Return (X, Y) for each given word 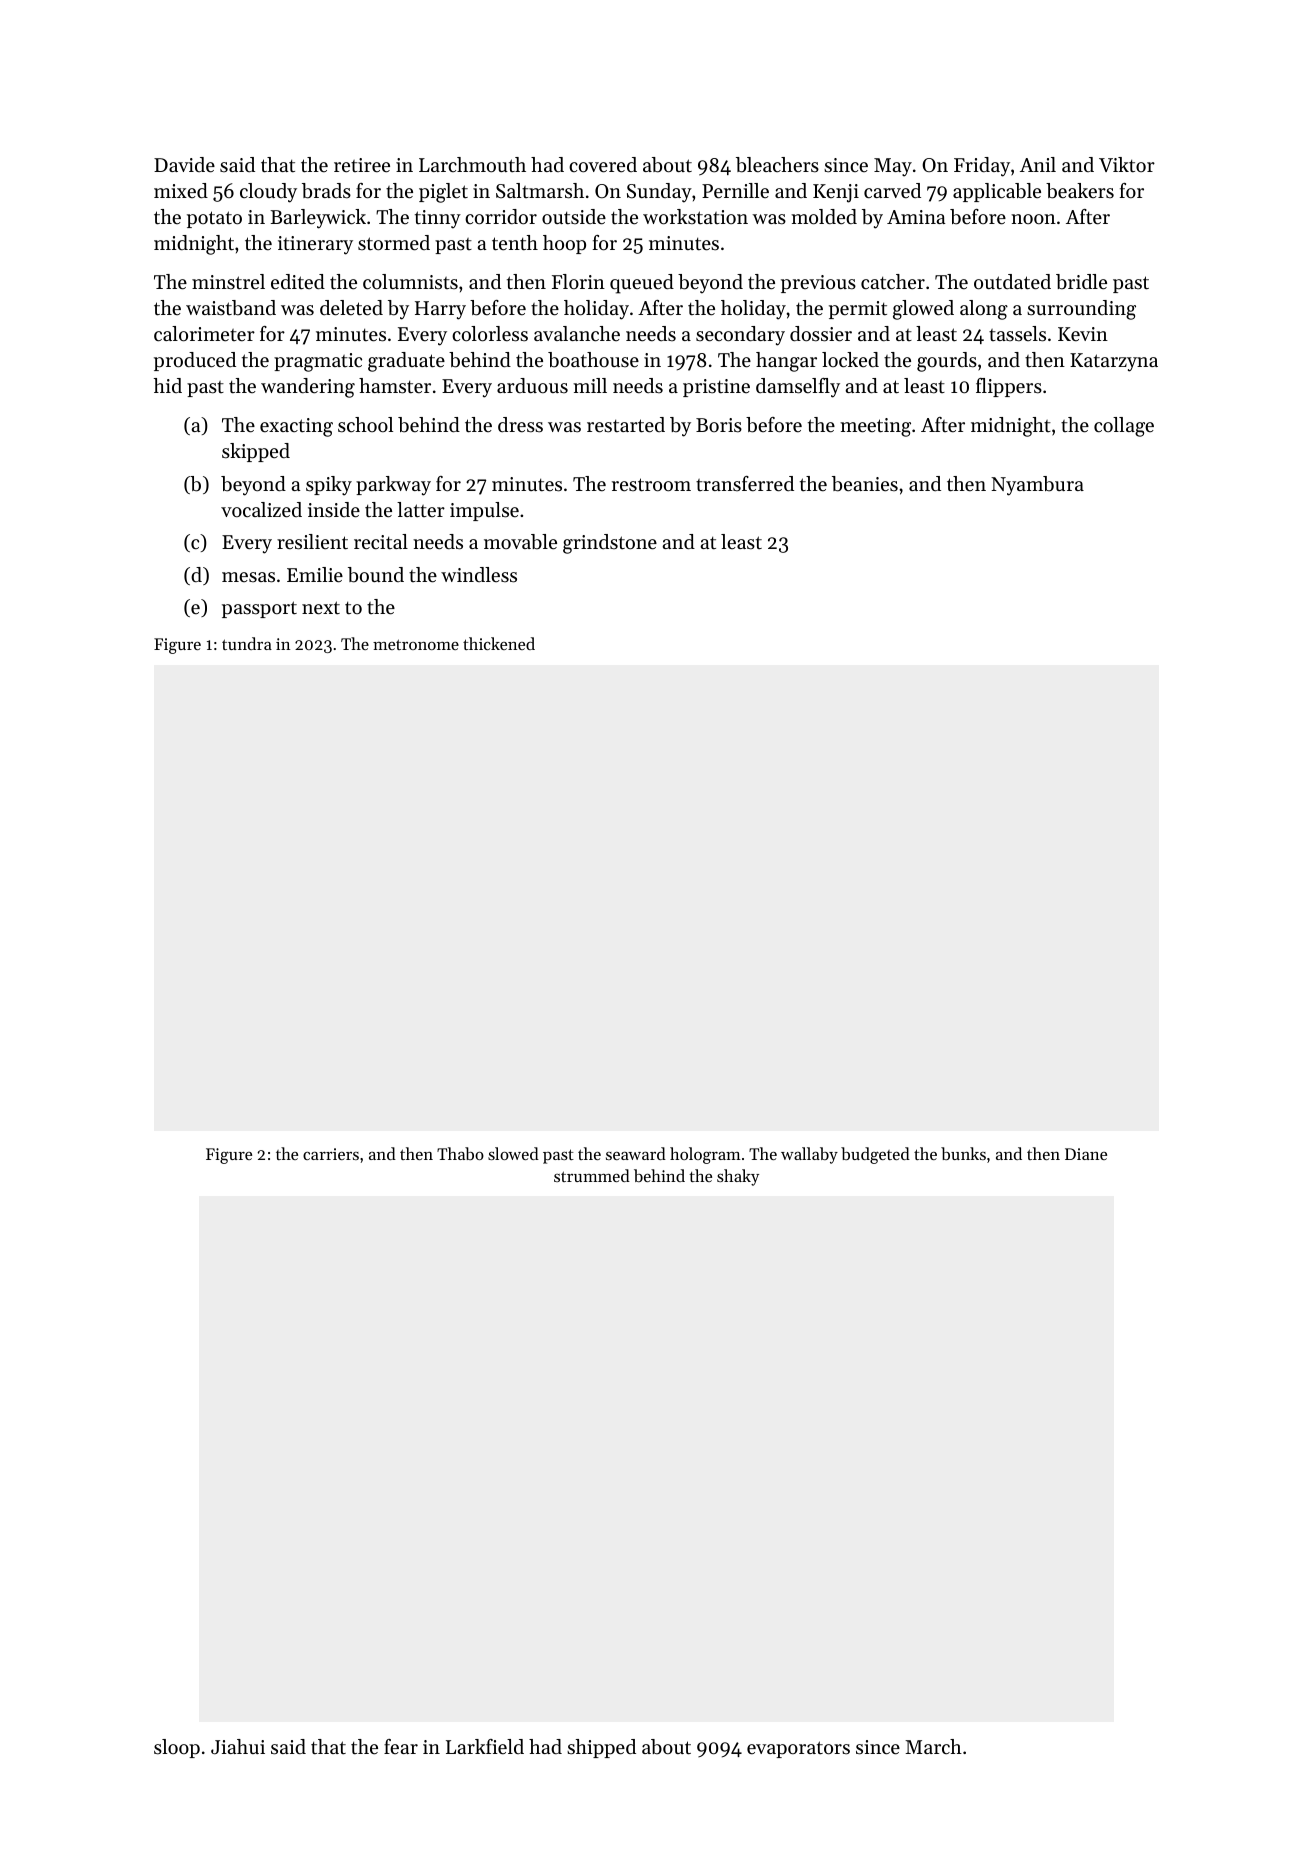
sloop (177, 1748)
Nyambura (1037, 486)
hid (168, 385)
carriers (331, 1154)
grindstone (610, 544)
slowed (513, 1153)
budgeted (875, 1155)
